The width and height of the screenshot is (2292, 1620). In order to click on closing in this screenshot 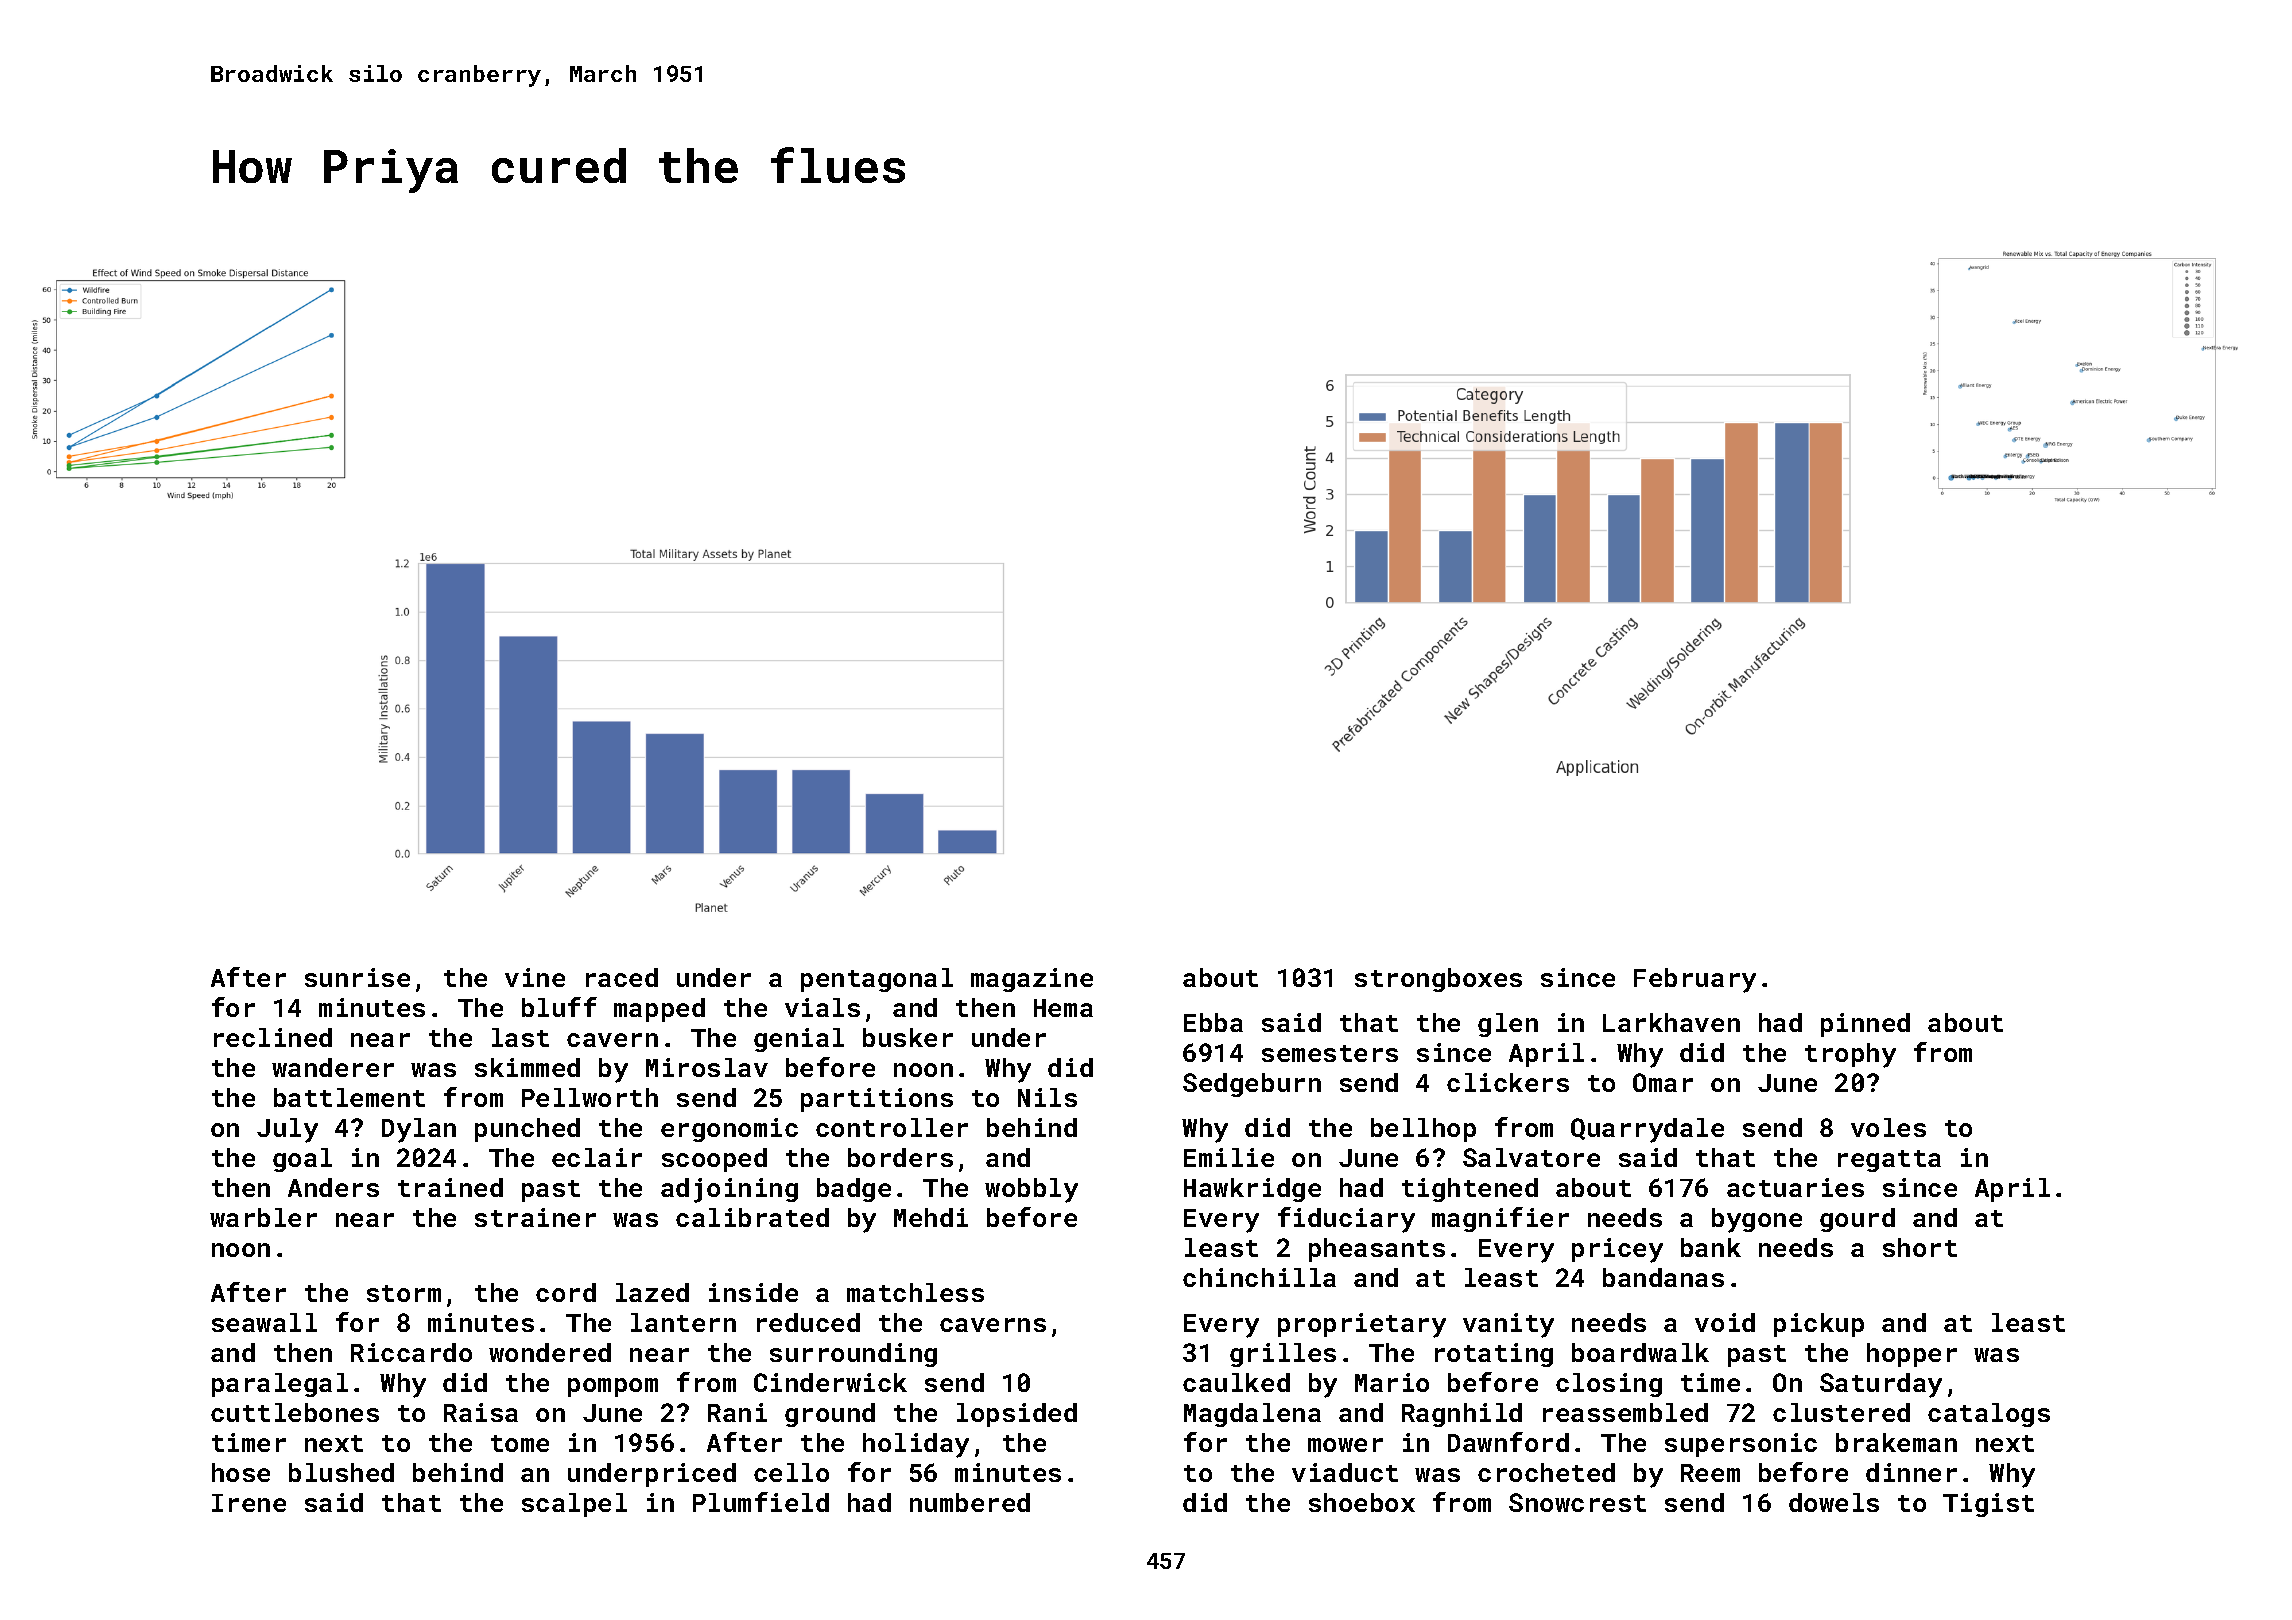, I will do `click(1609, 1385)`.
